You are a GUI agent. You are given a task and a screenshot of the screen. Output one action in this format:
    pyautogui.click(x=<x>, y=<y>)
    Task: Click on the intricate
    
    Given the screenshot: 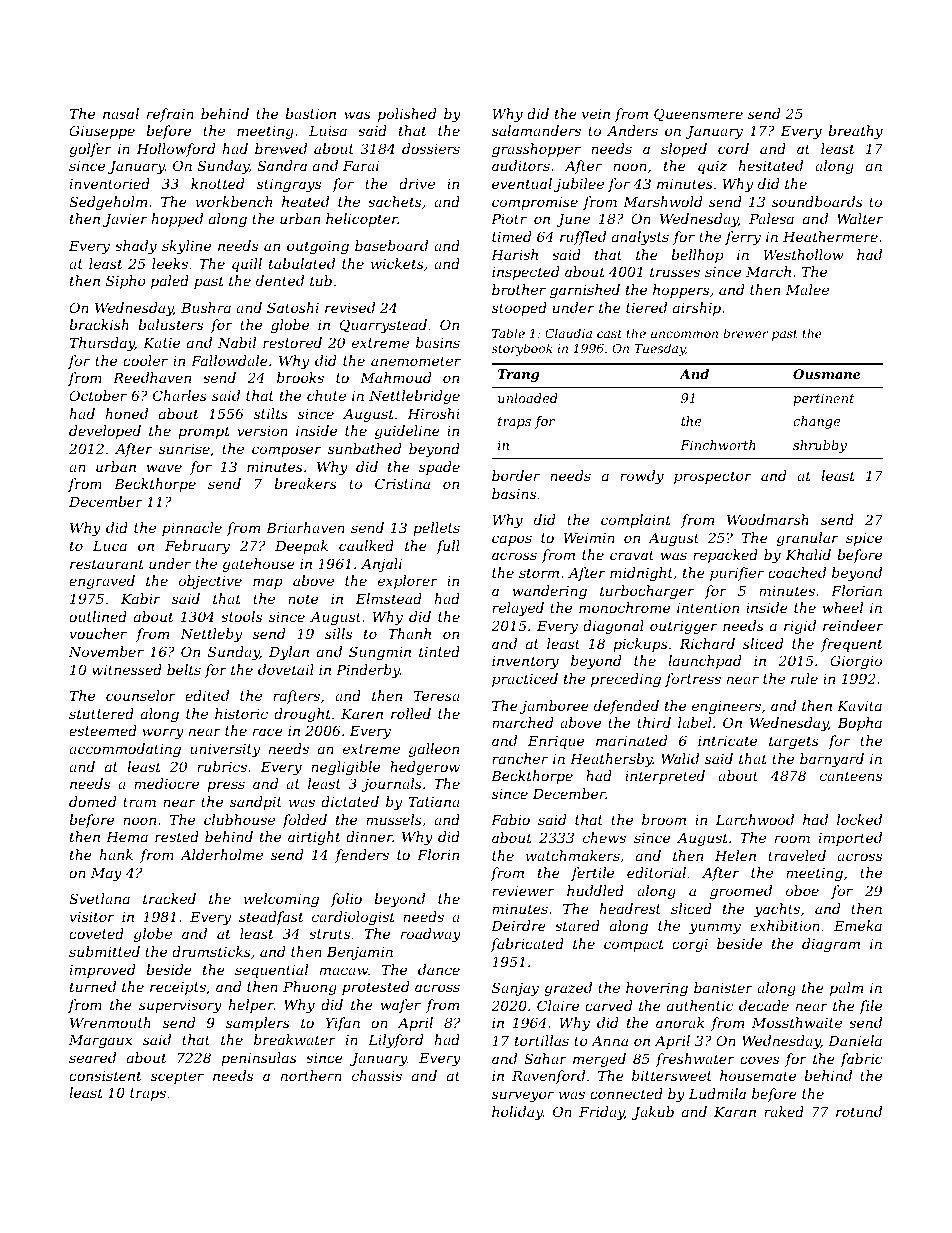 What is the action you would take?
    pyautogui.click(x=727, y=741)
